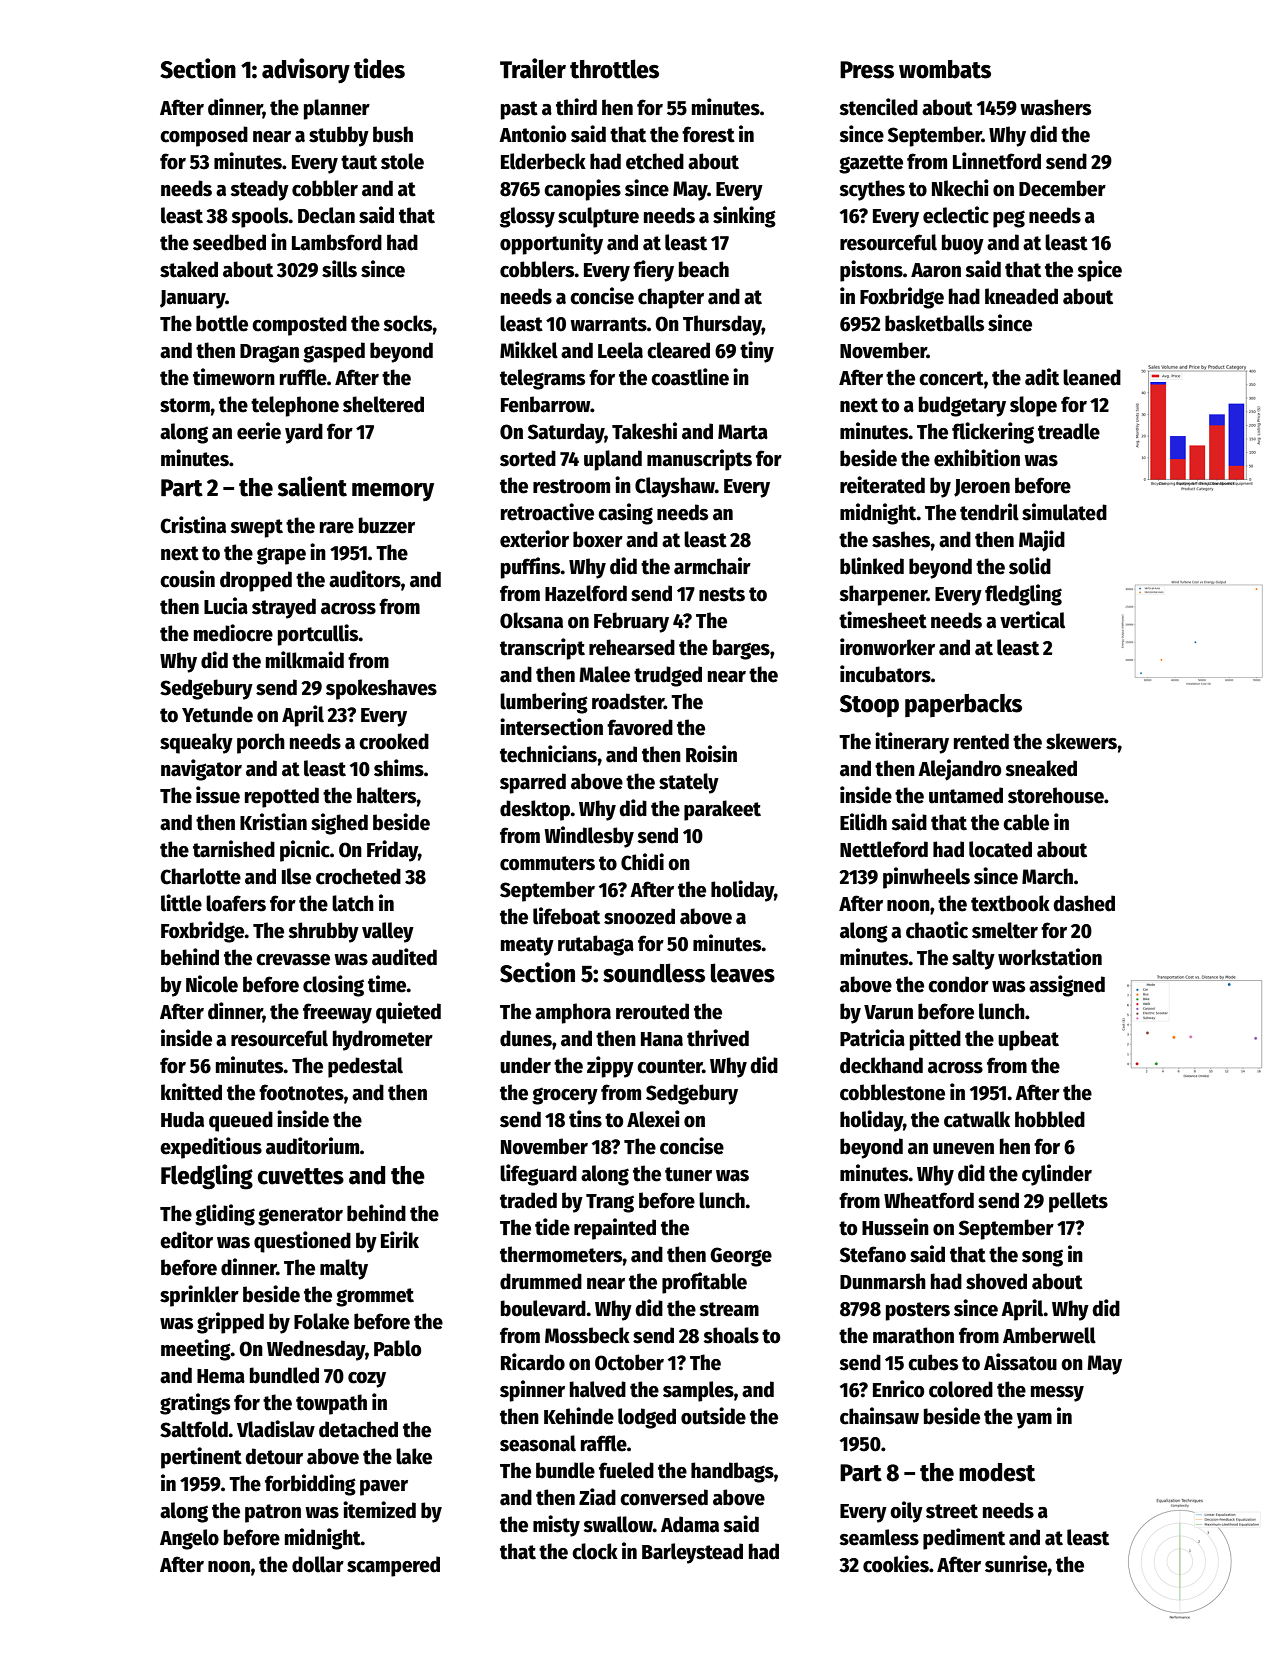 This page has width=1283, height=1661. I want to click on Press, so click(867, 70).
